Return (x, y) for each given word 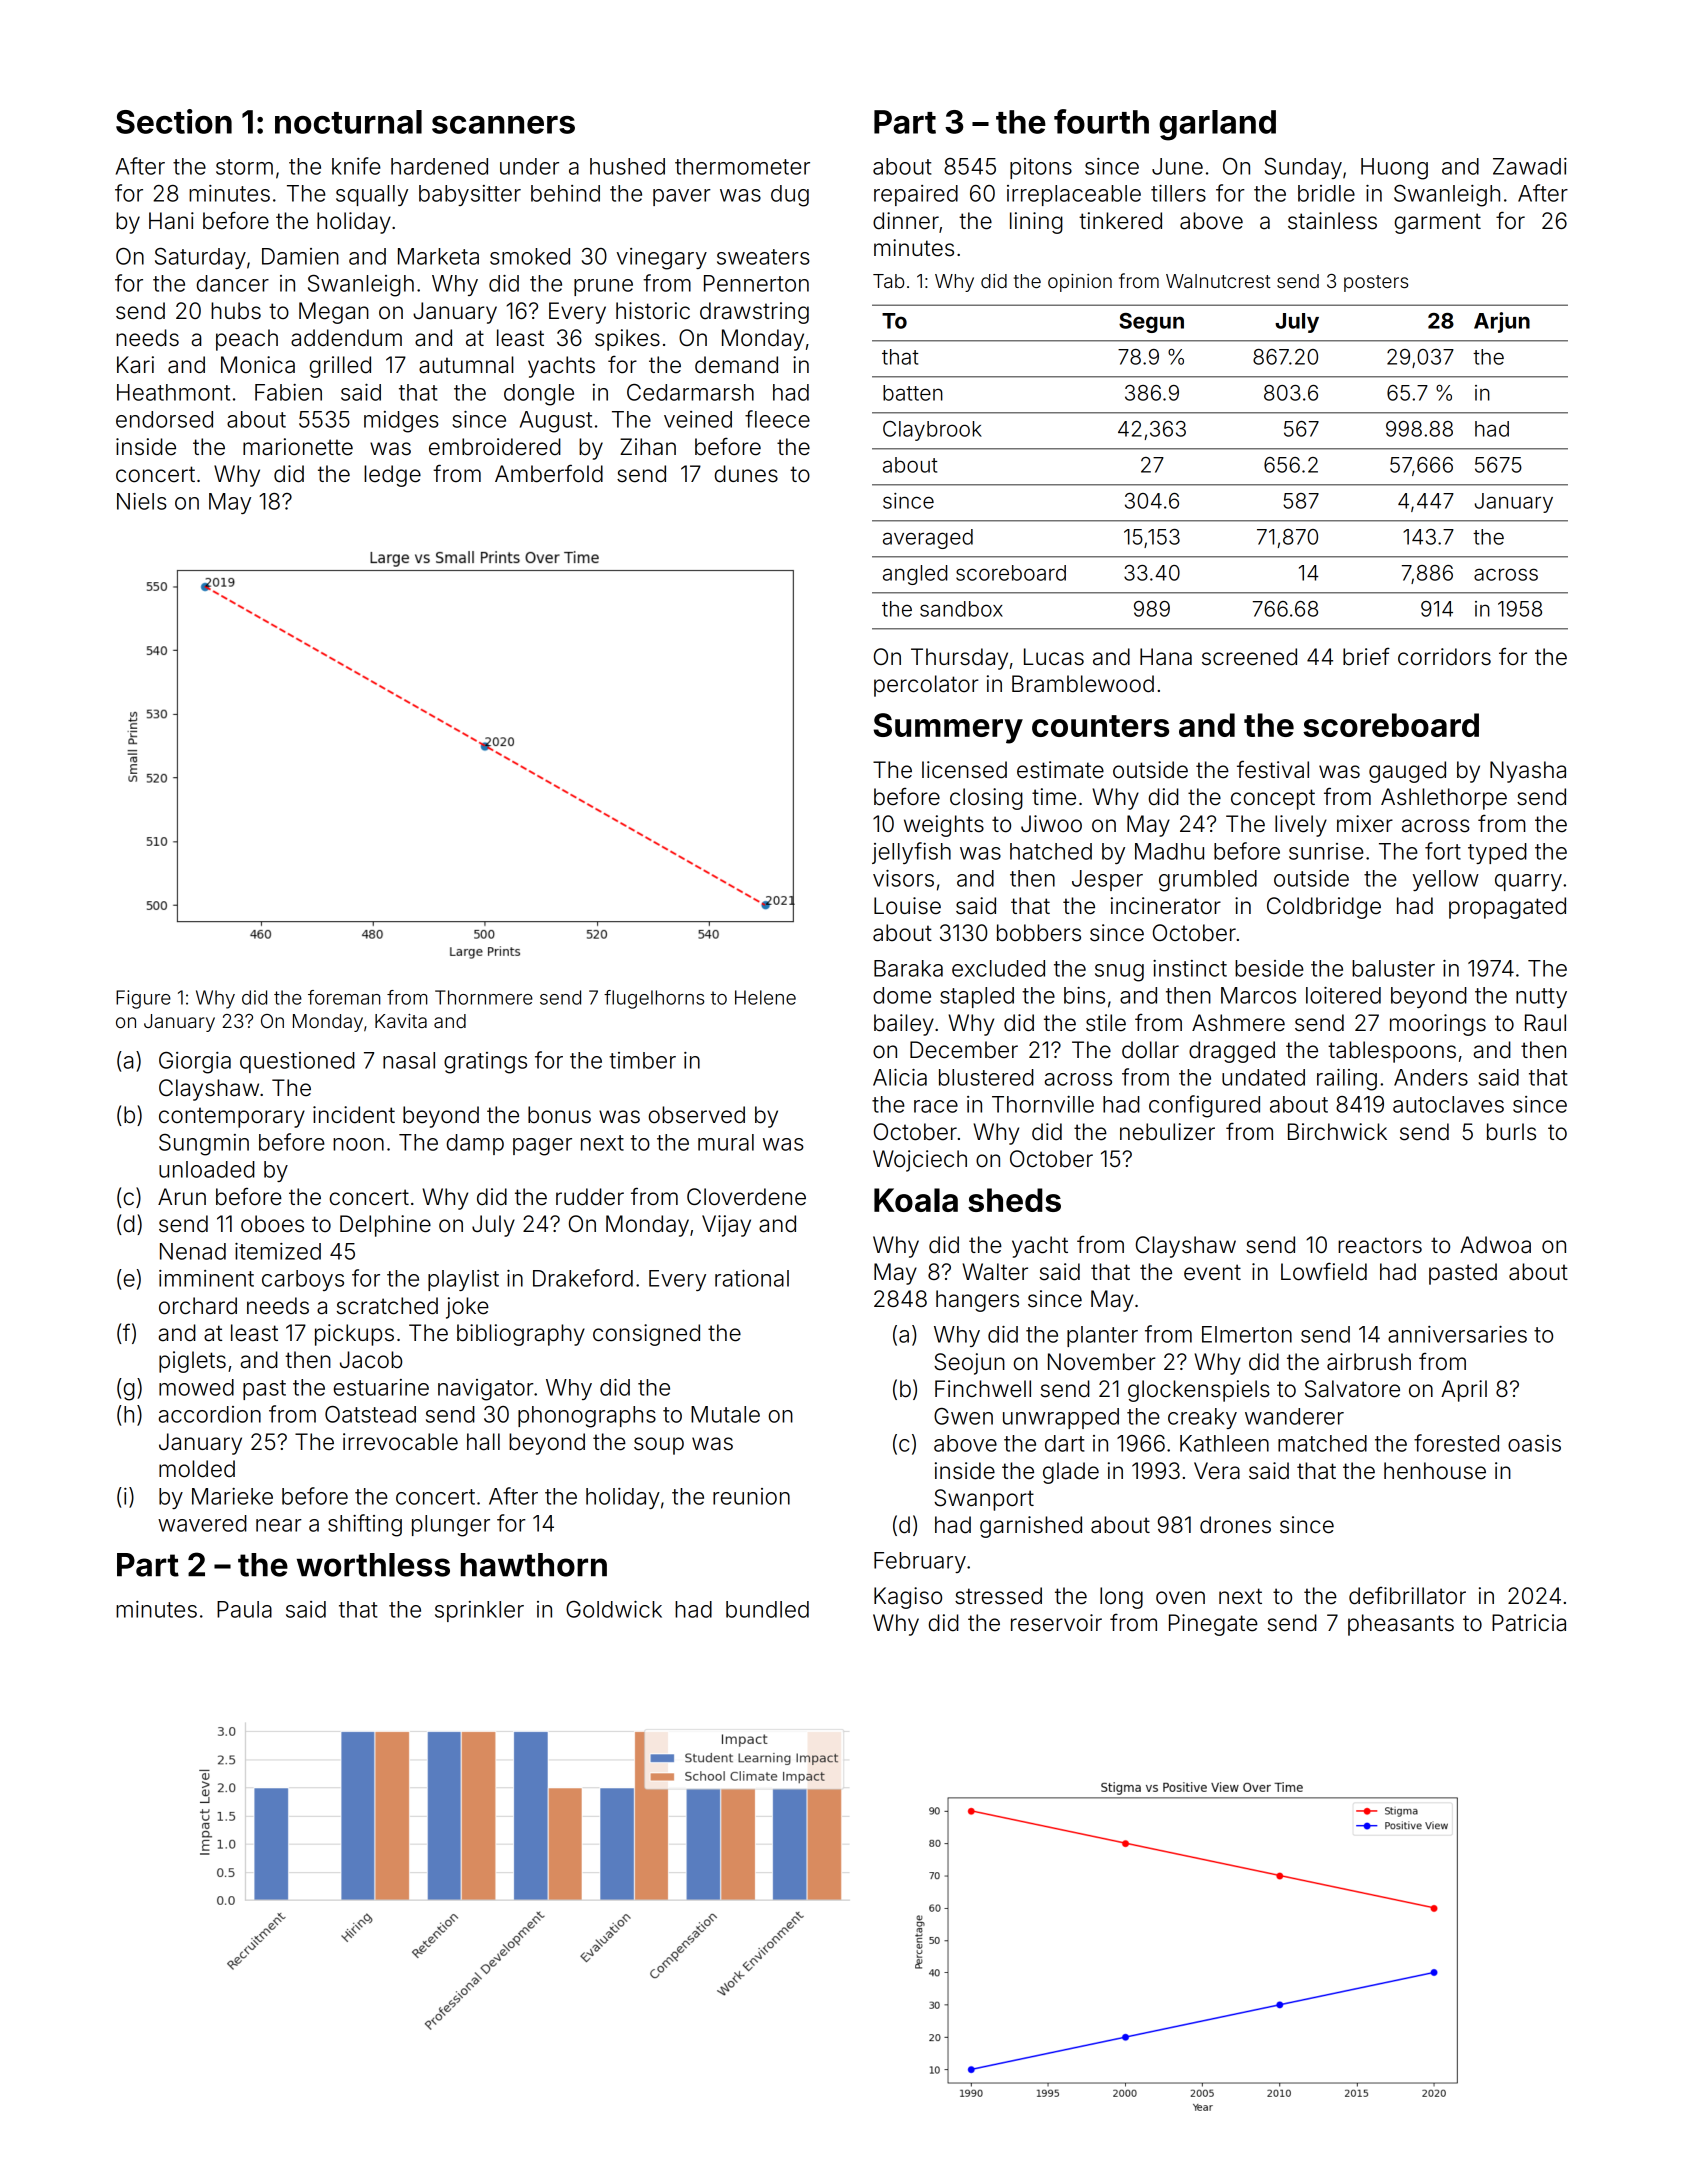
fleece (777, 419)
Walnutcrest (1218, 281)
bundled (767, 1609)
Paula (244, 1609)
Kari (135, 365)
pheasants (1401, 1625)
